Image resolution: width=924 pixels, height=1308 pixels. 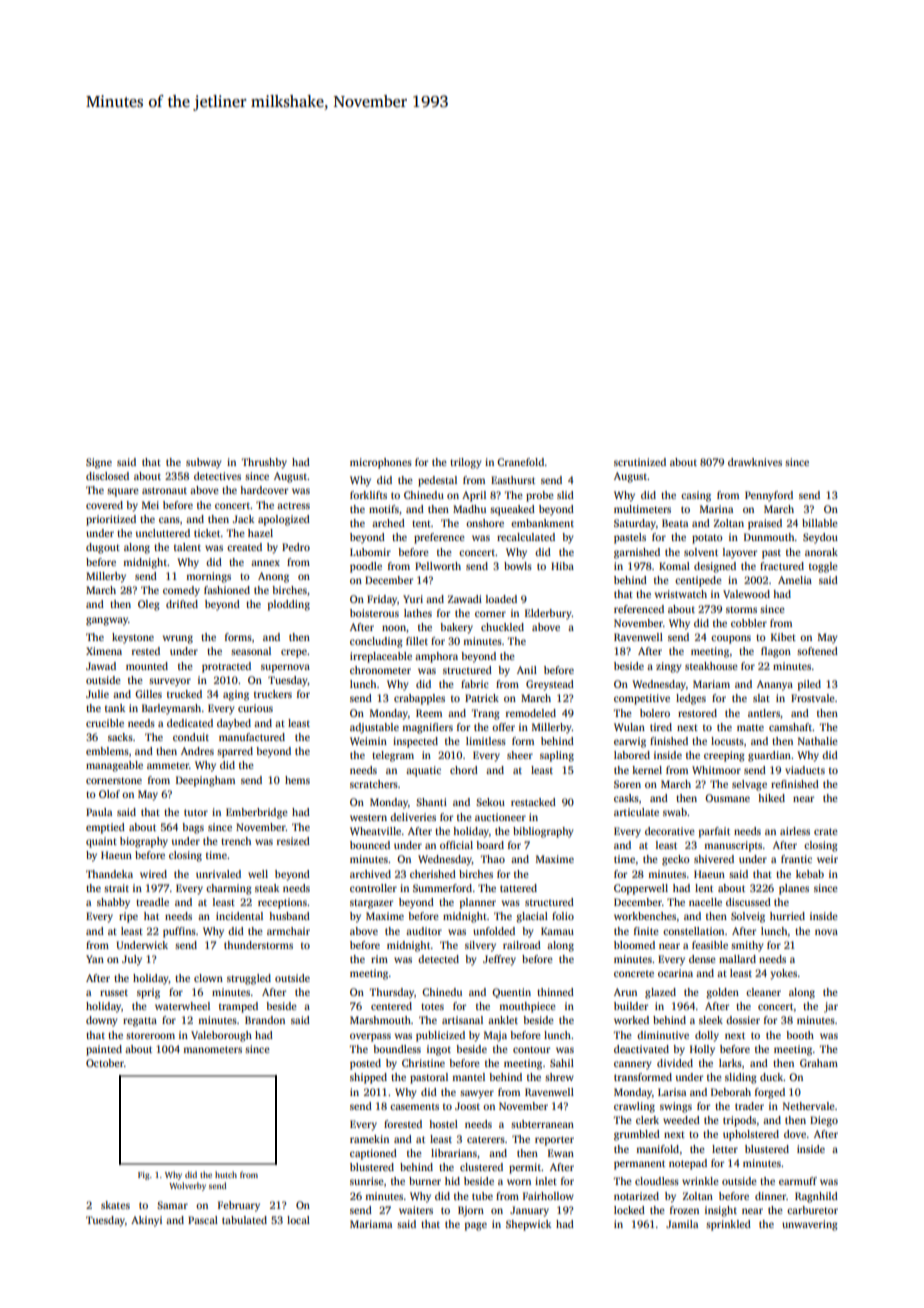 I want to click on skates, so click(x=115, y=1205).
